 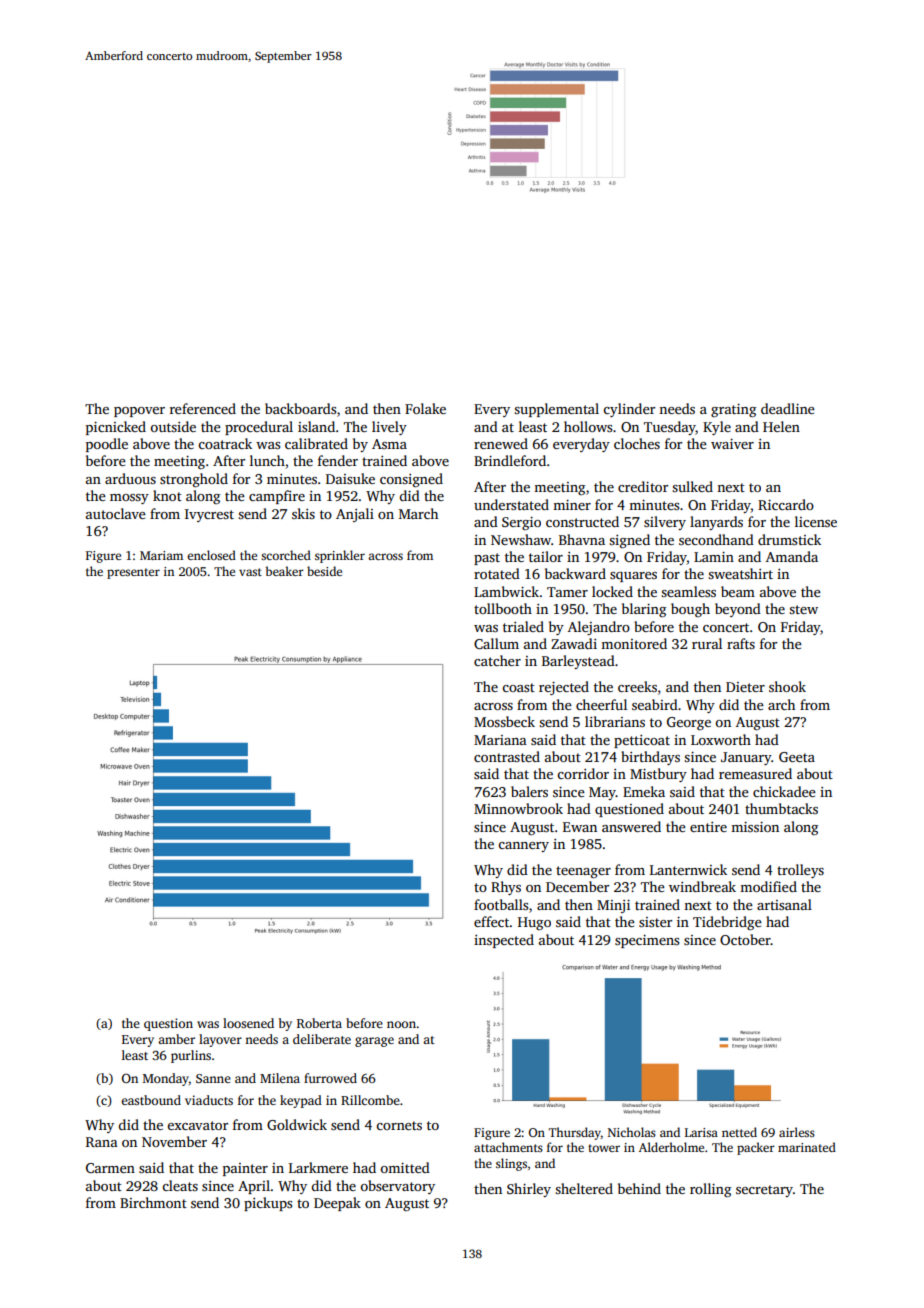 What do you see at coordinates (209, 515) in the image?
I see `Ivycrest` at bounding box center [209, 515].
